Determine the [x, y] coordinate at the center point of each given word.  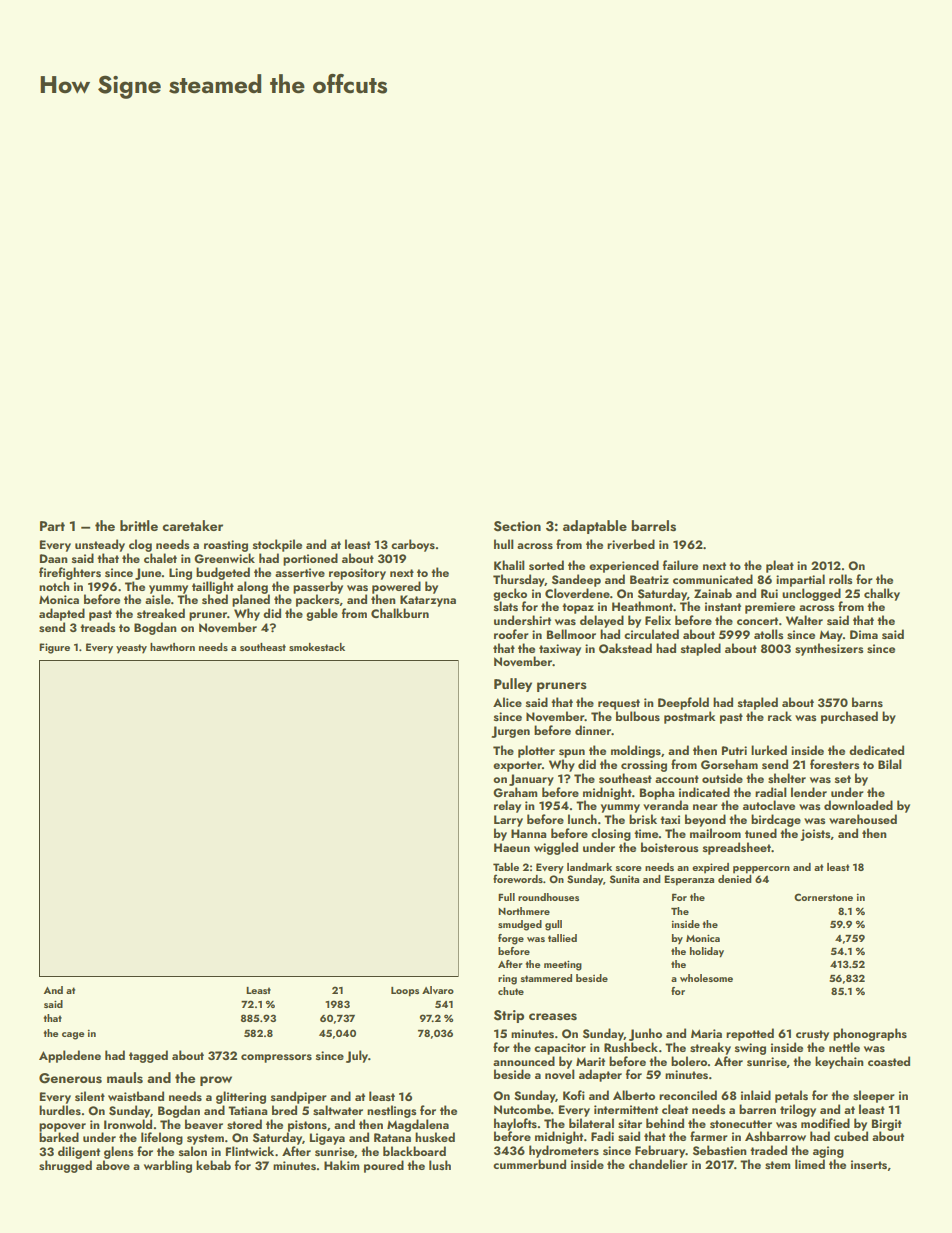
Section [517, 526]
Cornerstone [823, 897]
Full [506, 897]
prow [216, 1081]
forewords [518, 878]
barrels [653, 526]
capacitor [560, 1049]
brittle [139, 525]
